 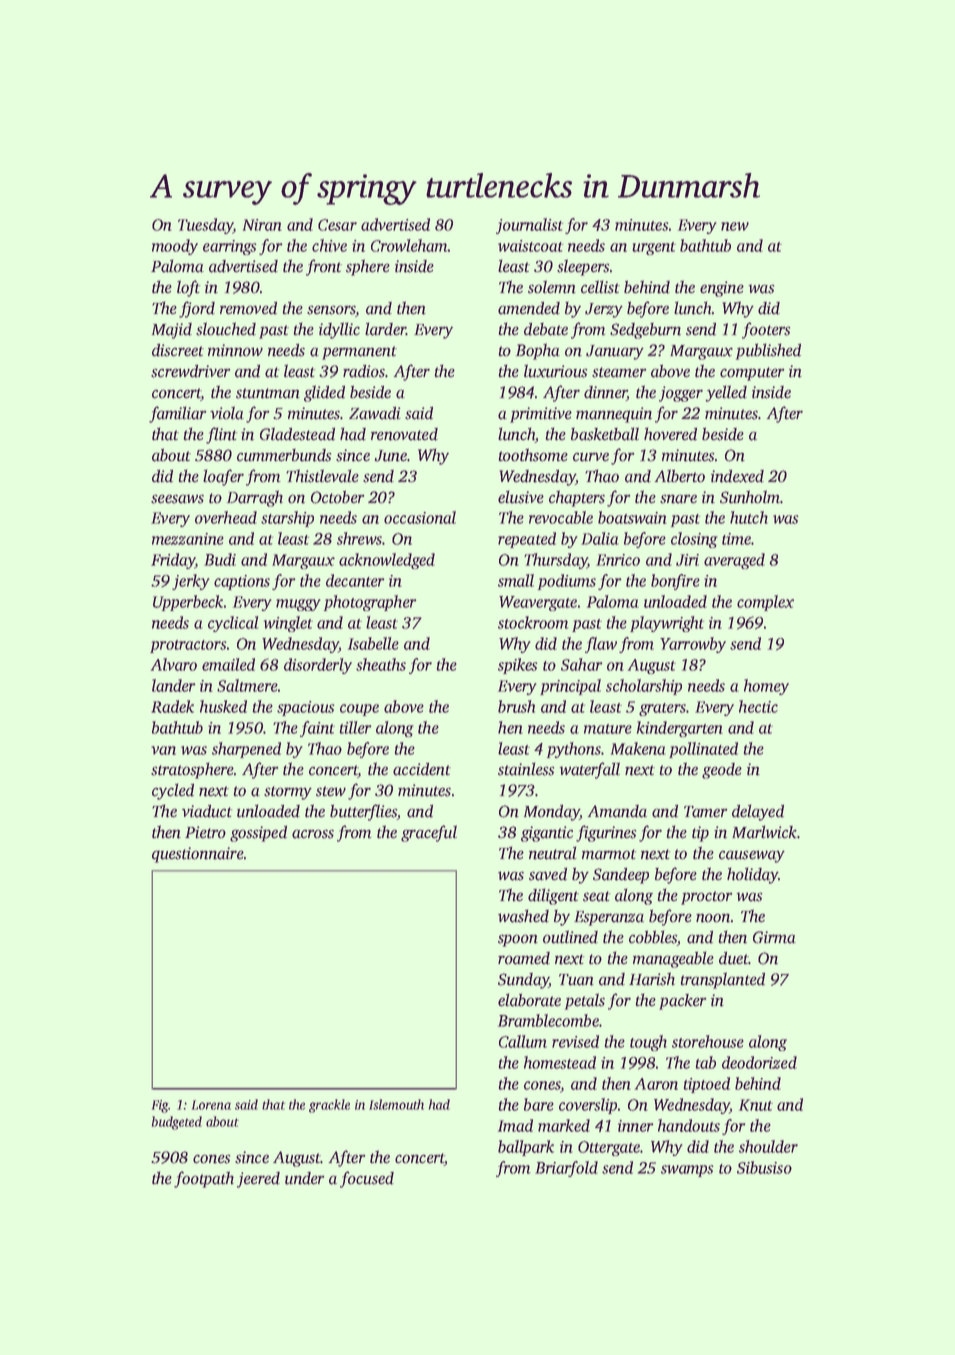 What do you see at coordinates (268, 393) in the page?
I see `stuntman` at bounding box center [268, 393].
